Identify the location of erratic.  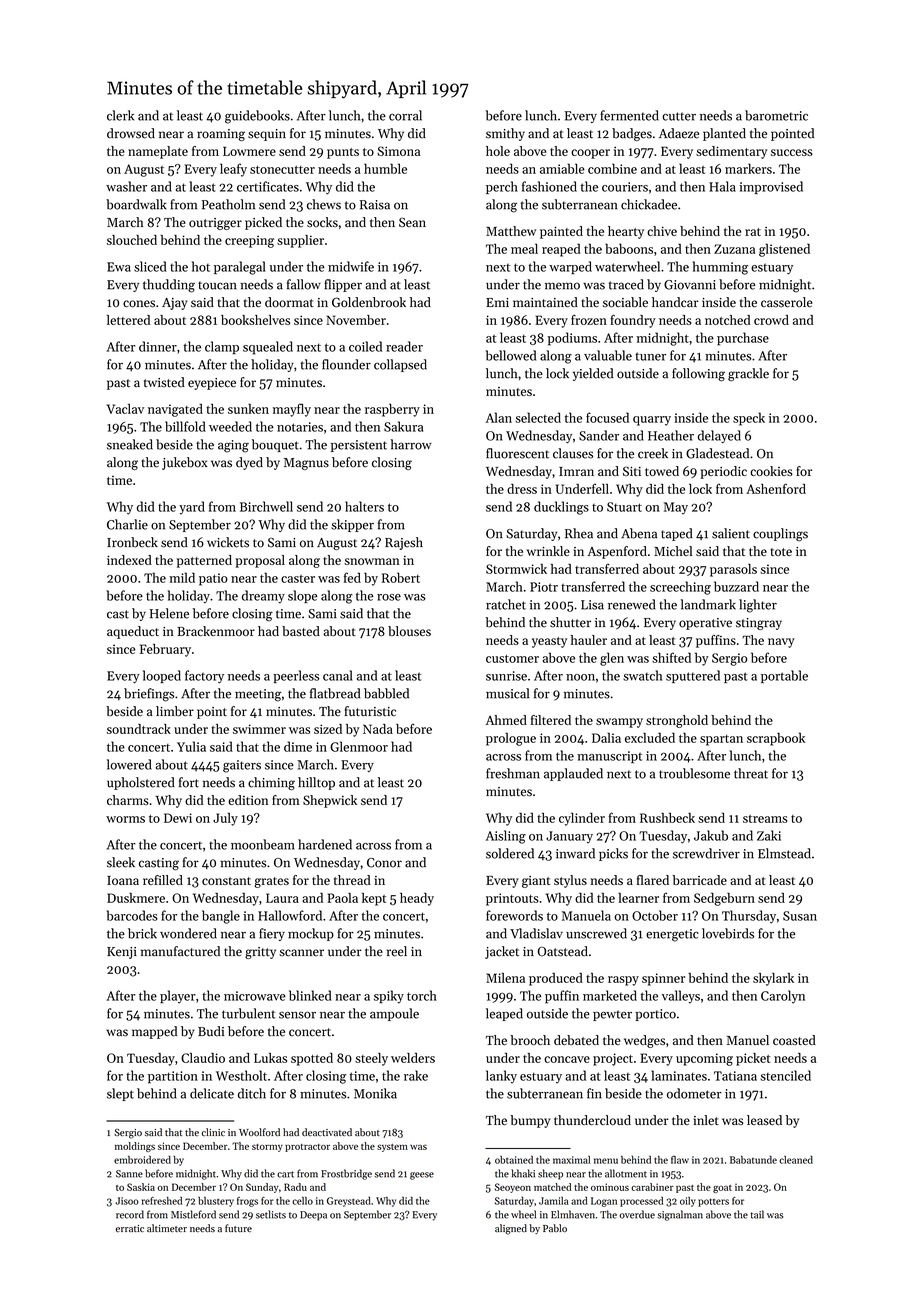
(130, 1228).
